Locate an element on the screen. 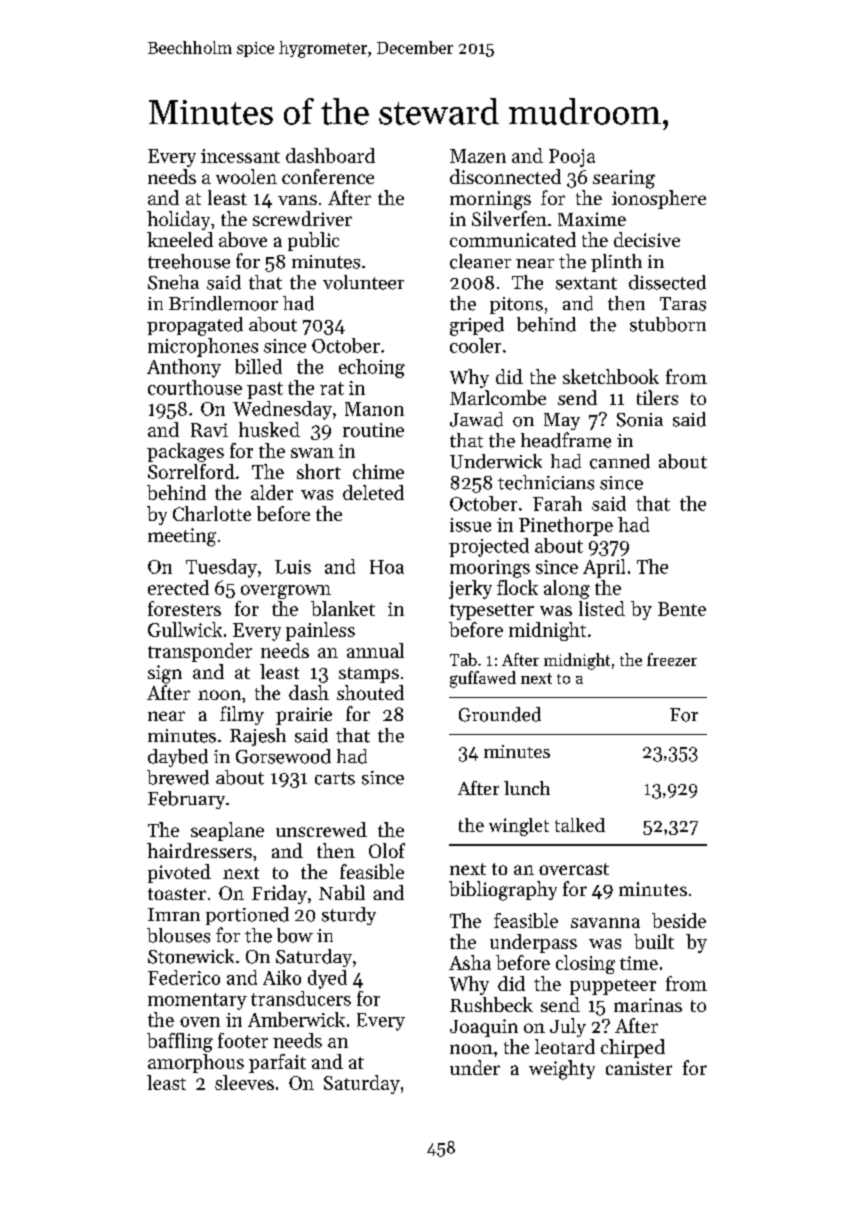 The width and height of the screenshot is (854, 1211). Bente is located at coordinates (682, 609).
